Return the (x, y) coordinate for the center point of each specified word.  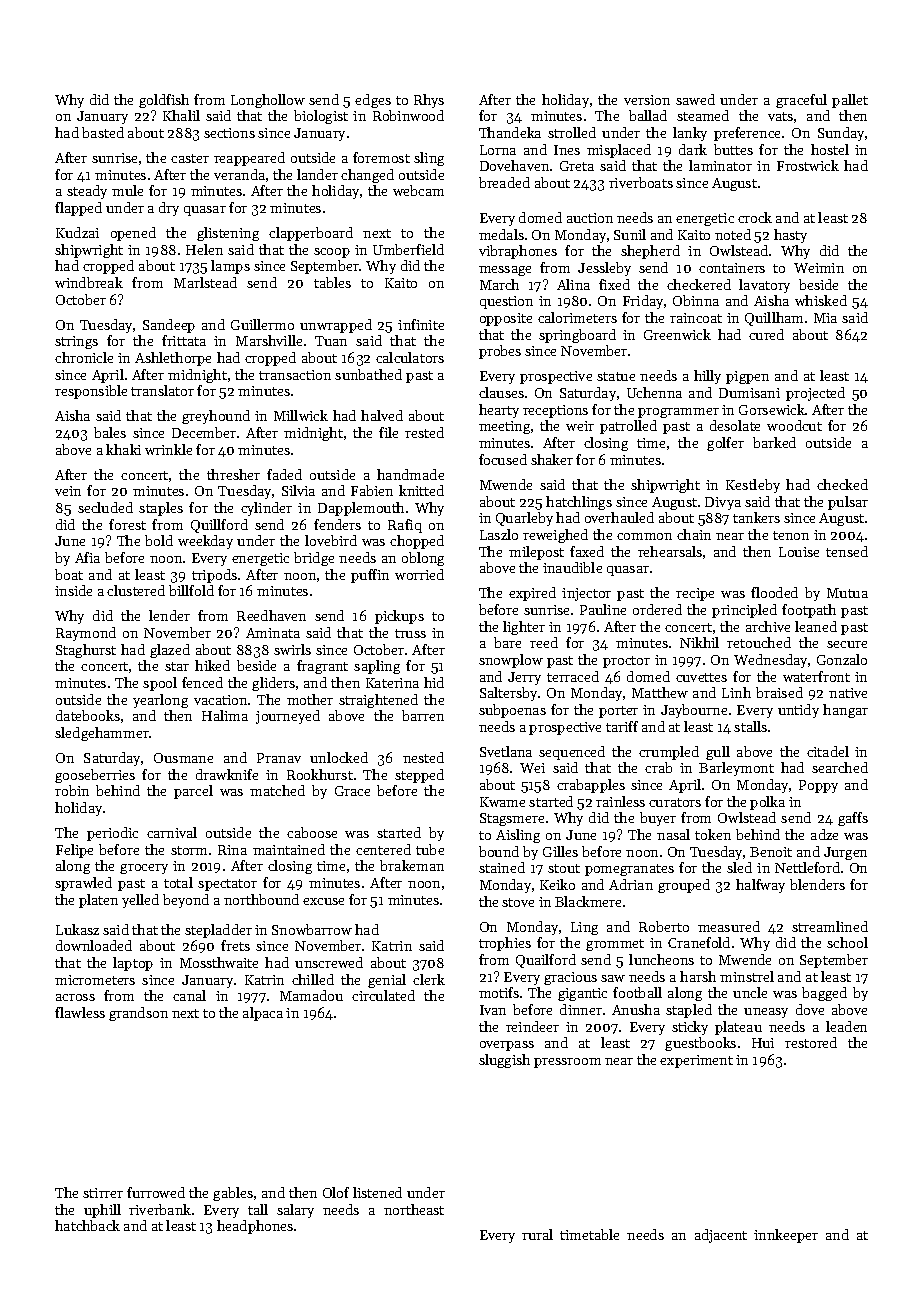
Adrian (631, 884)
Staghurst (86, 651)
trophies (505, 944)
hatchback (87, 1225)
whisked (821, 300)
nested (423, 757)
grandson (138, 1014)
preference (747, 134)
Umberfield (408, 249)
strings (76, 342)
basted (103, 132)
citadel (828, 751)
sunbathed (368, 374)
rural (537, 1234)
